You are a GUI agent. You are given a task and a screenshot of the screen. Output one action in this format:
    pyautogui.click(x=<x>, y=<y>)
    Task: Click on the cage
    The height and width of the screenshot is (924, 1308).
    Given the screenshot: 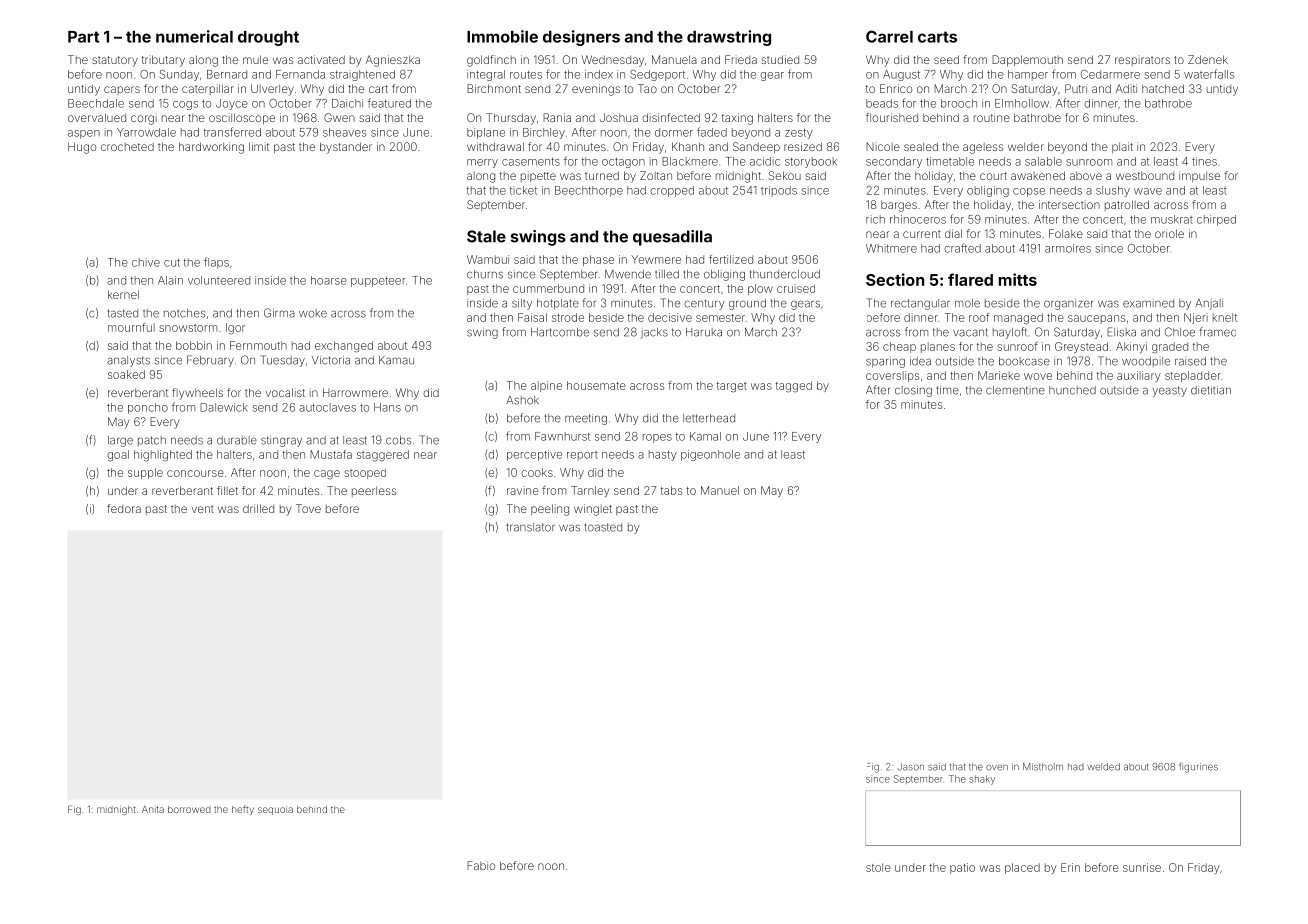 What is the action you would take?
    pyautogui.click(x=327, y=475)
